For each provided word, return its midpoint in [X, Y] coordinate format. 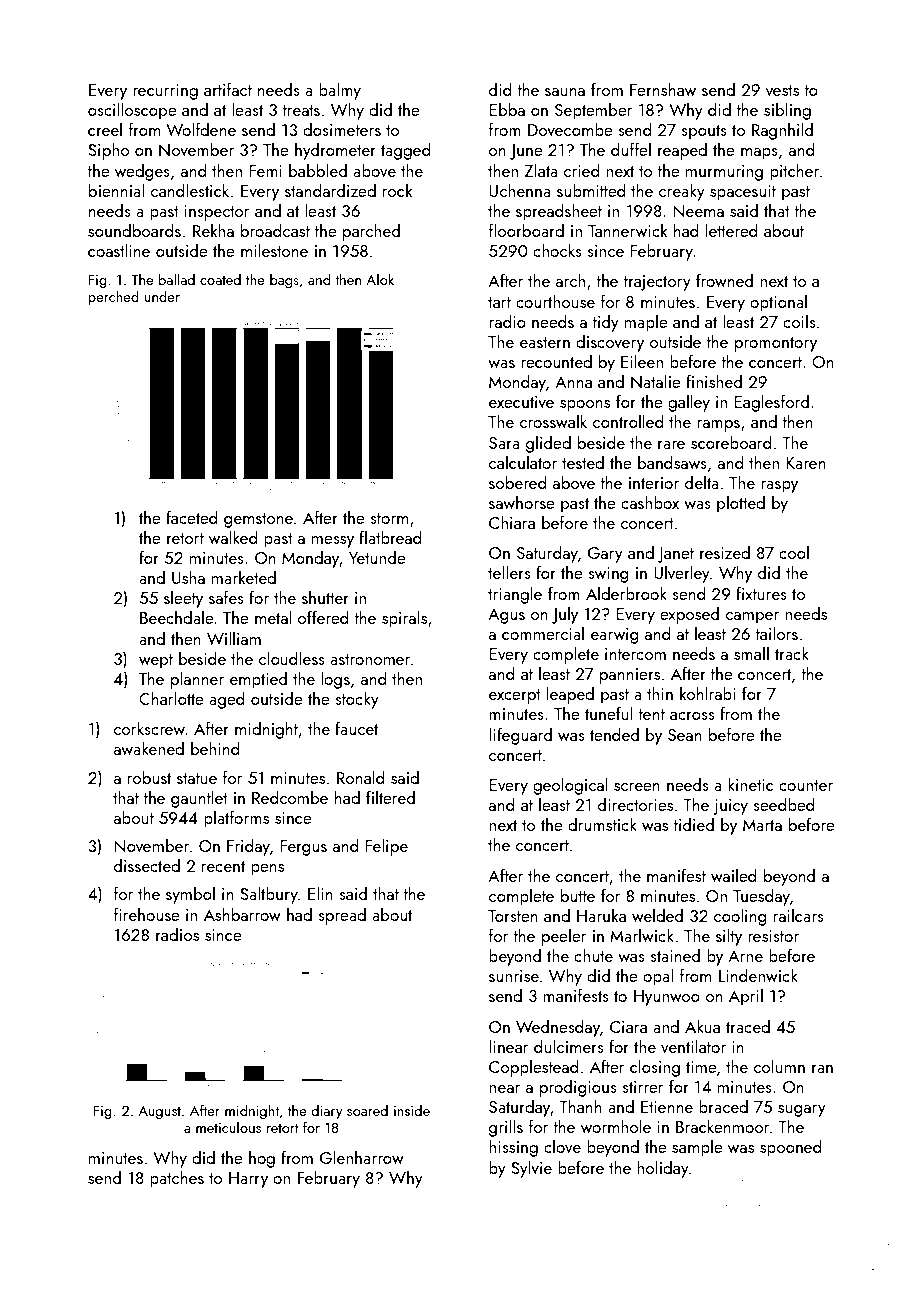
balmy [340, 91]
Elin [320, 893]
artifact [228, 89]
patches [177, 1179]
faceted [192, 517]
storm [389, 518]
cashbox [650, 502]
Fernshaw [663, 89]
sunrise [514, 976]
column [779, 1066]
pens [267, 870]
